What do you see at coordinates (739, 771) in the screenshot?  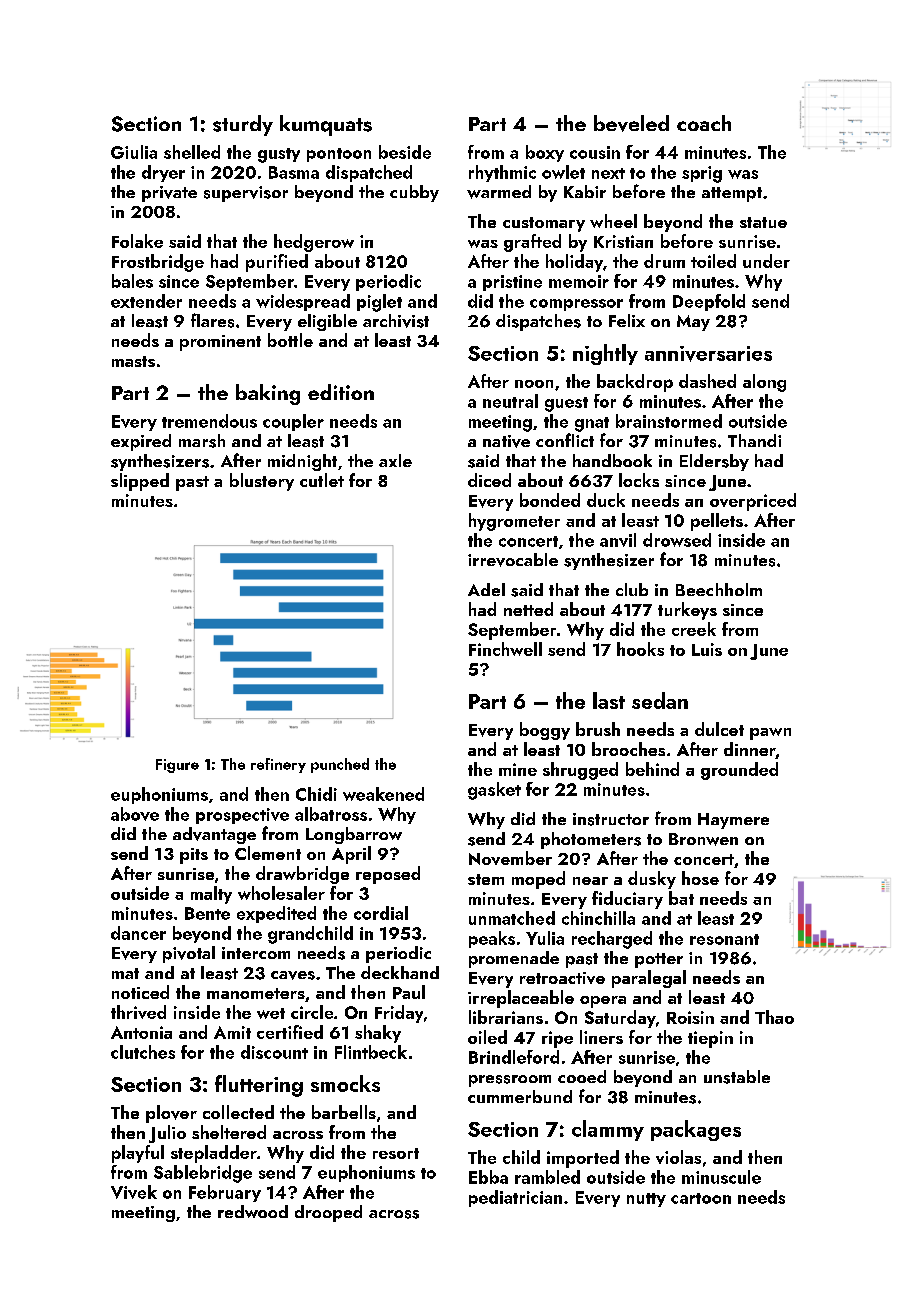 I see `grounded` at bounding box center [739, 771].
